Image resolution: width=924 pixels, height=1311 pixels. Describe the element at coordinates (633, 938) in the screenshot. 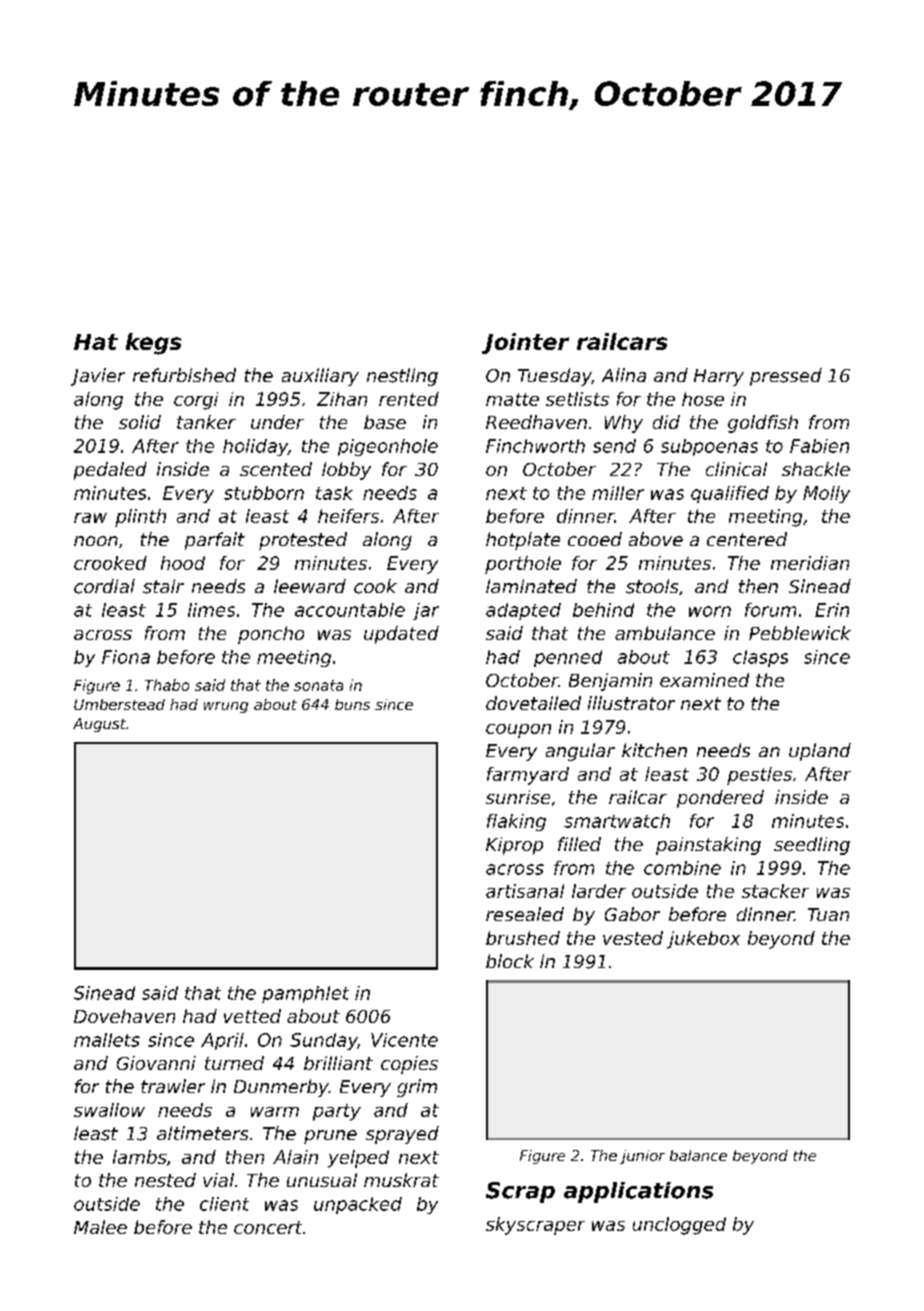

I see `vested` at that location.
